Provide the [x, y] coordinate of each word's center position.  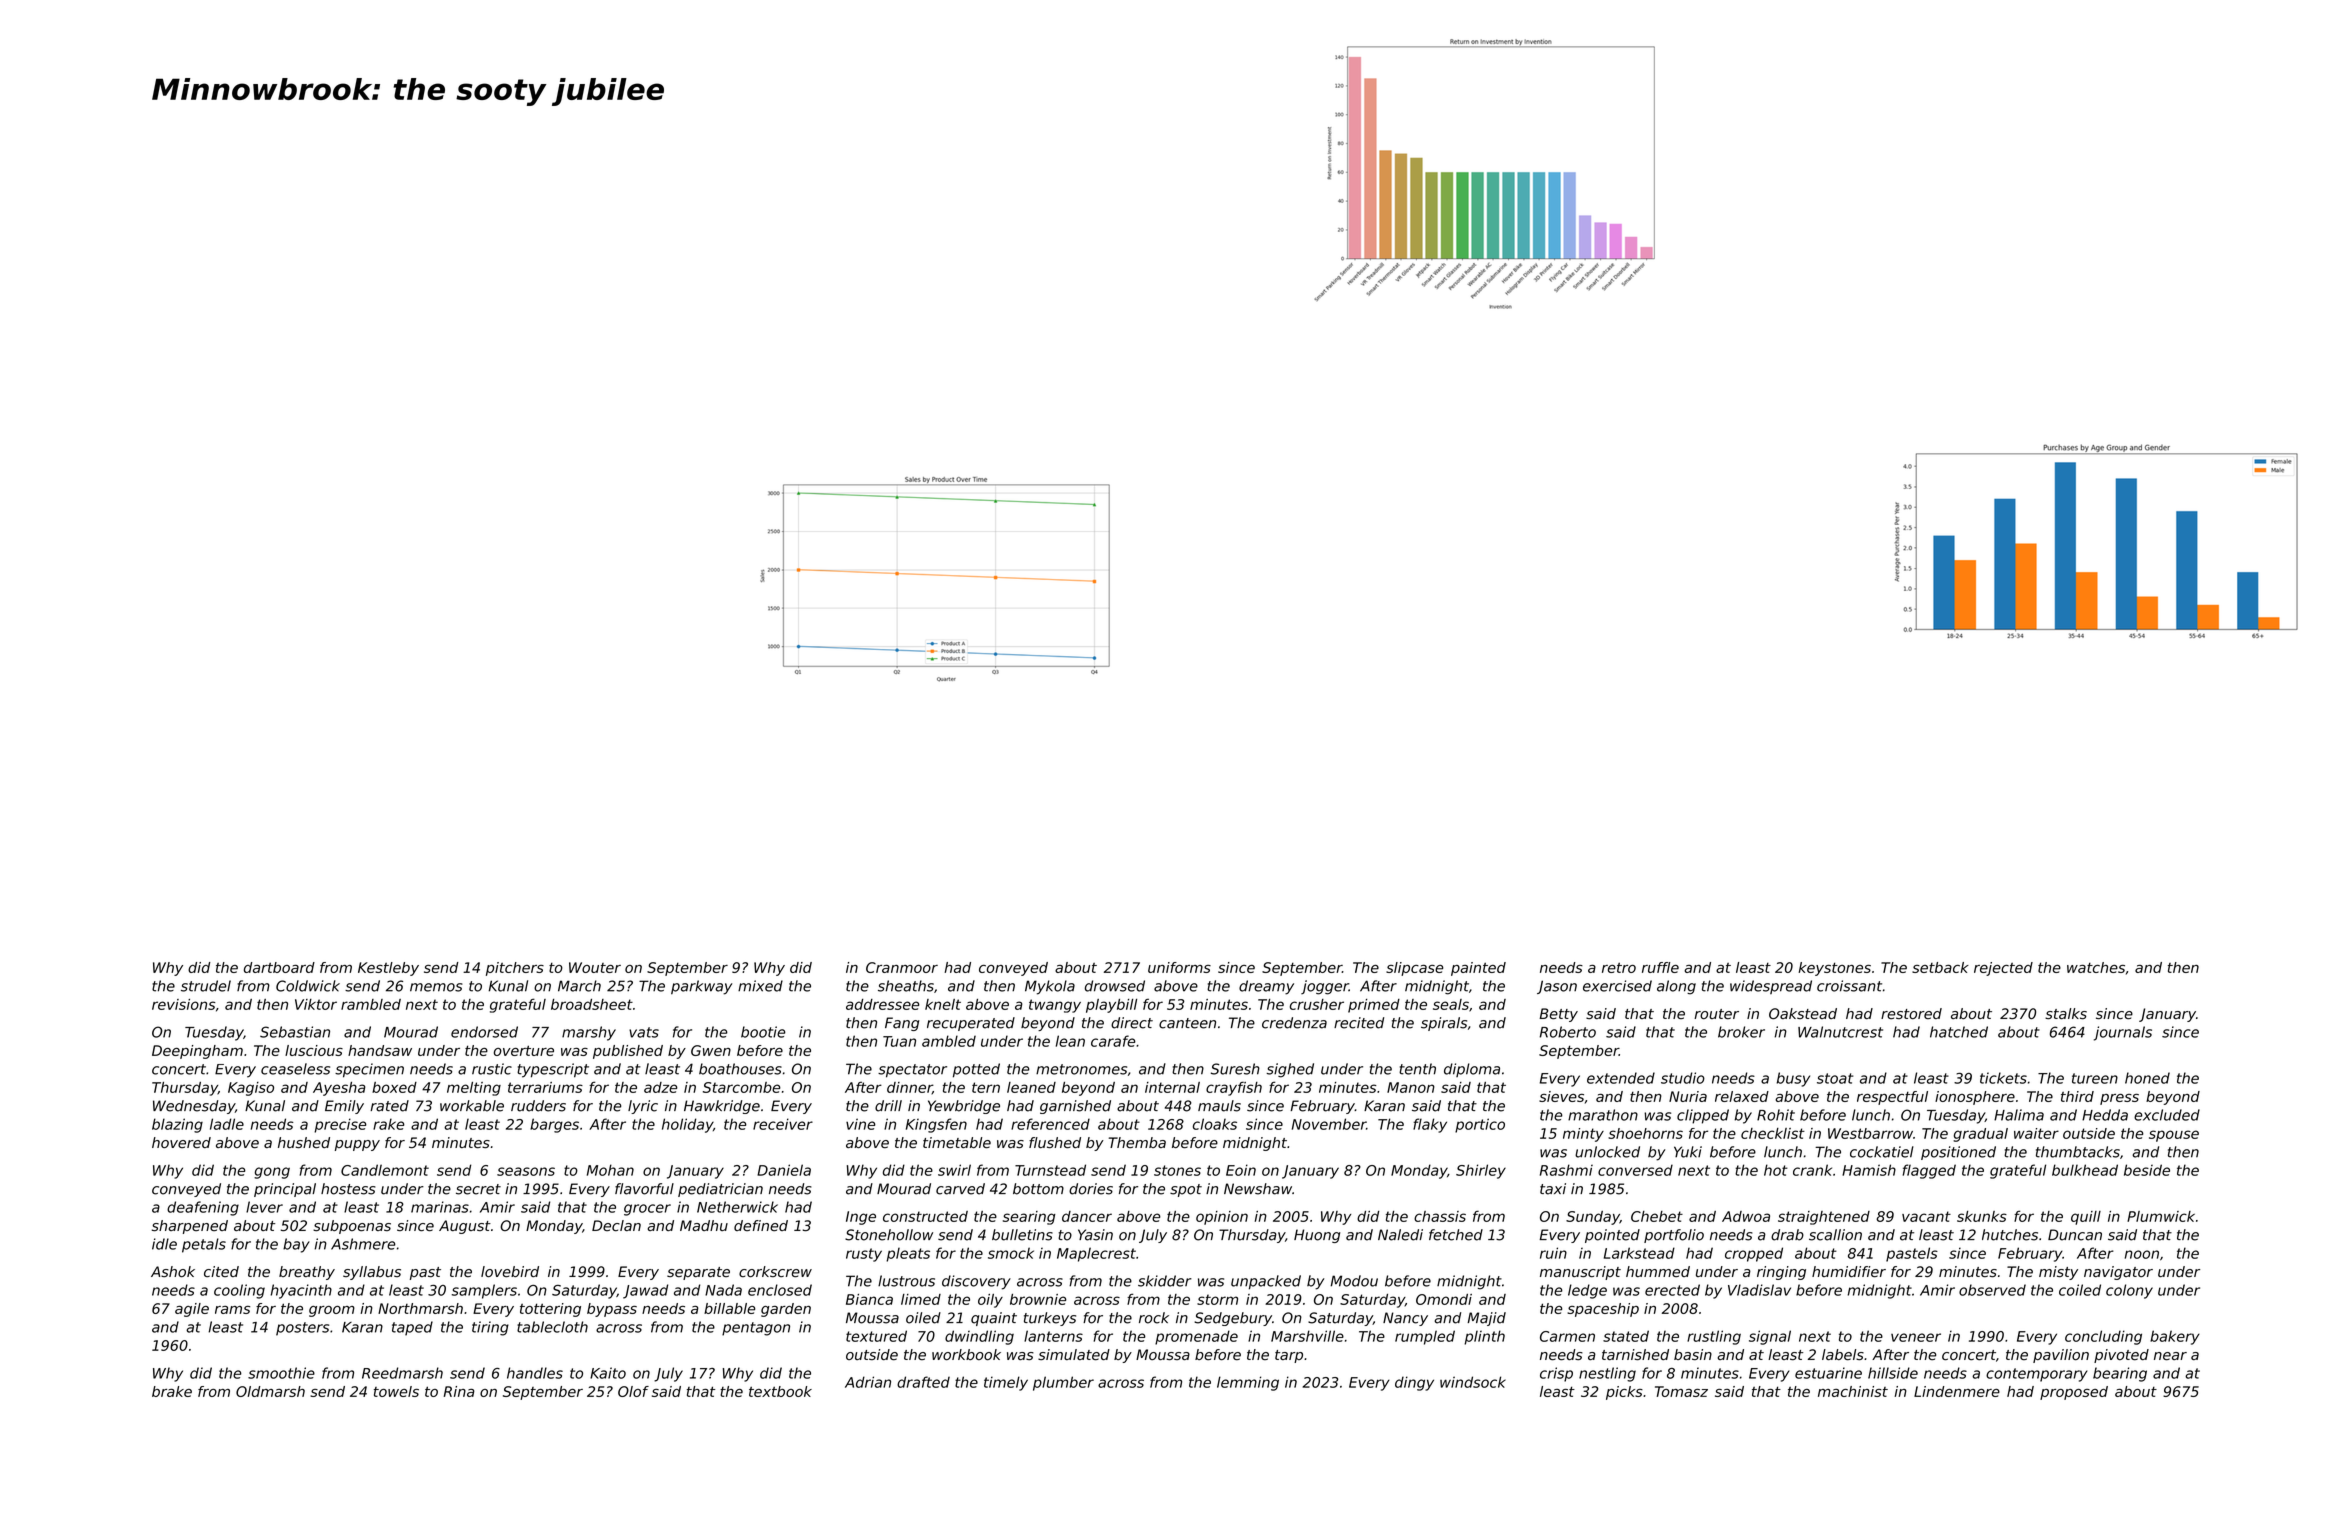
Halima [2019, 1115]
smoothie [281, 1373]
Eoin [1241, 1170]
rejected [2003, 969]
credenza [1294, 1023]
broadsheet [592, 1004]
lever [264, 1207]
